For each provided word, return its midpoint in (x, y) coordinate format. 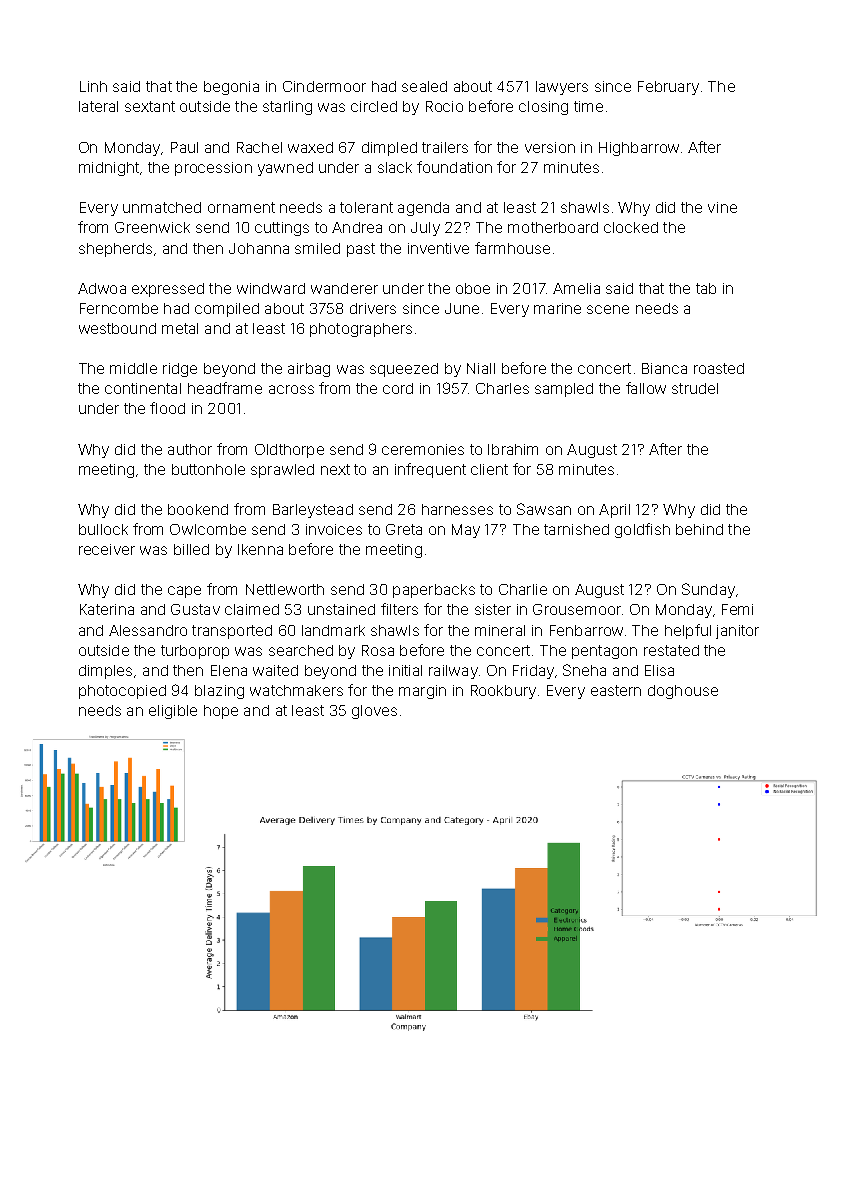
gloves (374, 712)
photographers (361, 330)
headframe (225, 388)
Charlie (523, 589)
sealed (424, 86)
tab (706, 288)
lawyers (562, 88)
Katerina (107, 609)
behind (699, 529)
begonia (231, 88)
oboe (473, 288)
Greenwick (152, 227)
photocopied (122, 692)
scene (608, 309)
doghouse (683, 692)
